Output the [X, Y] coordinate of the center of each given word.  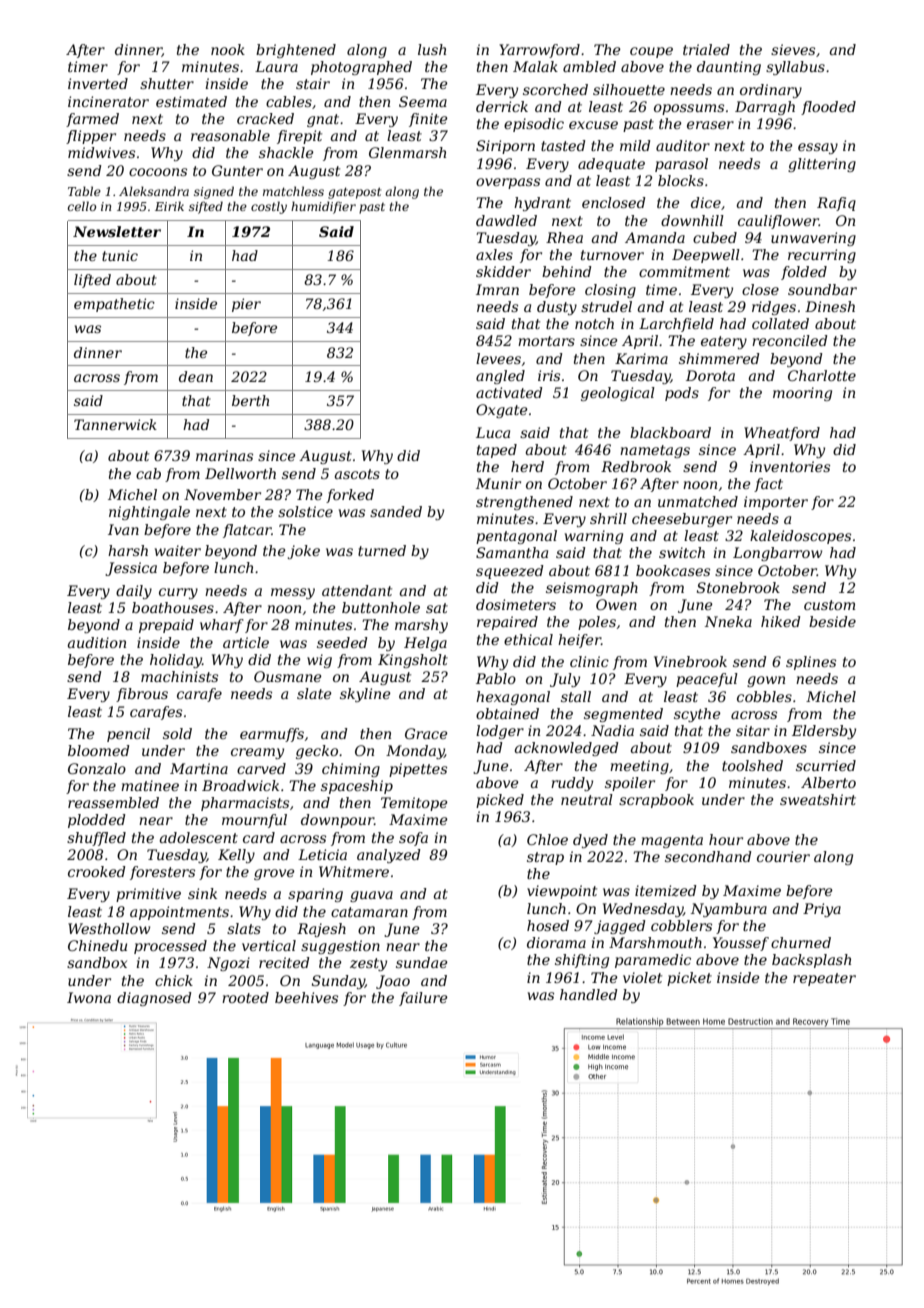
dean [196, 376]
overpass [508, 183]
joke [303, 552]
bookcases [673, 570]
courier [783, 856]
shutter [167, 83]
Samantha [512, 552]
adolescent [199, 837]
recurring [822, 256]
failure [423, 999]
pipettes [418, 770]
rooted [245, 997]
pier [246, 305]
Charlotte [822, 375]
